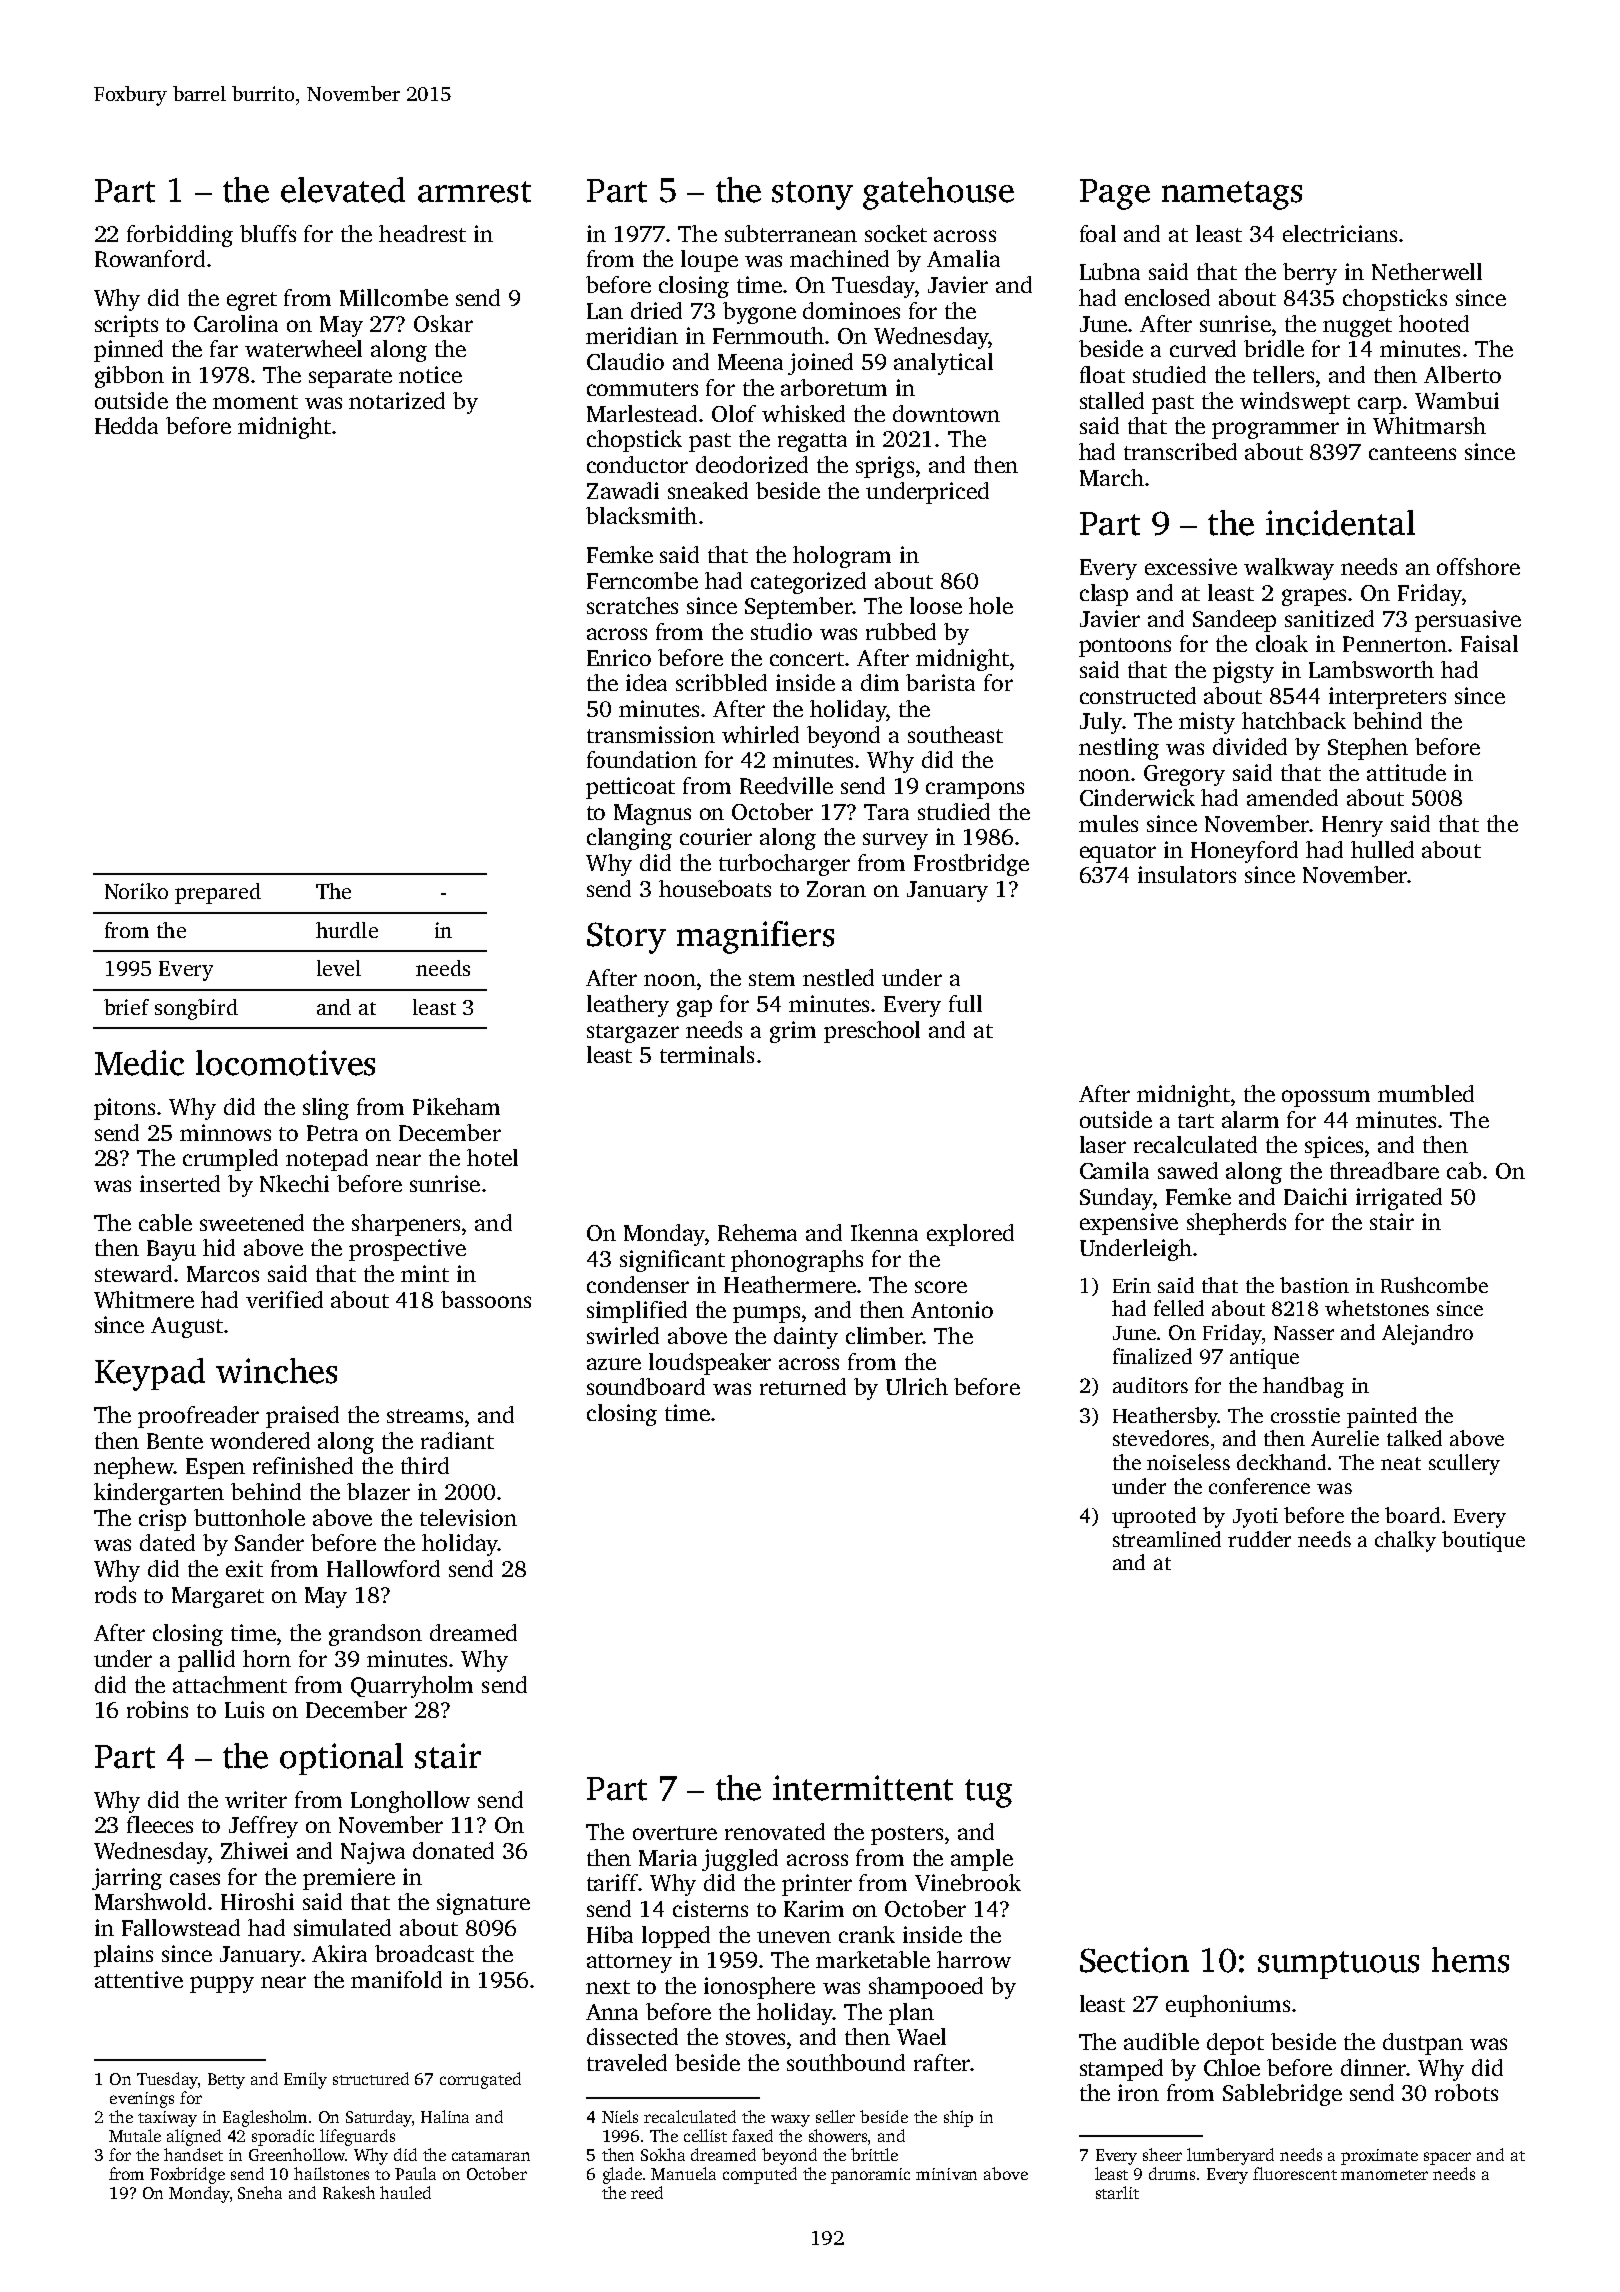  What do you see at coordinates (803, 1386) in the screenshot?
I see `returned` at bounding box center [803, 1386].
